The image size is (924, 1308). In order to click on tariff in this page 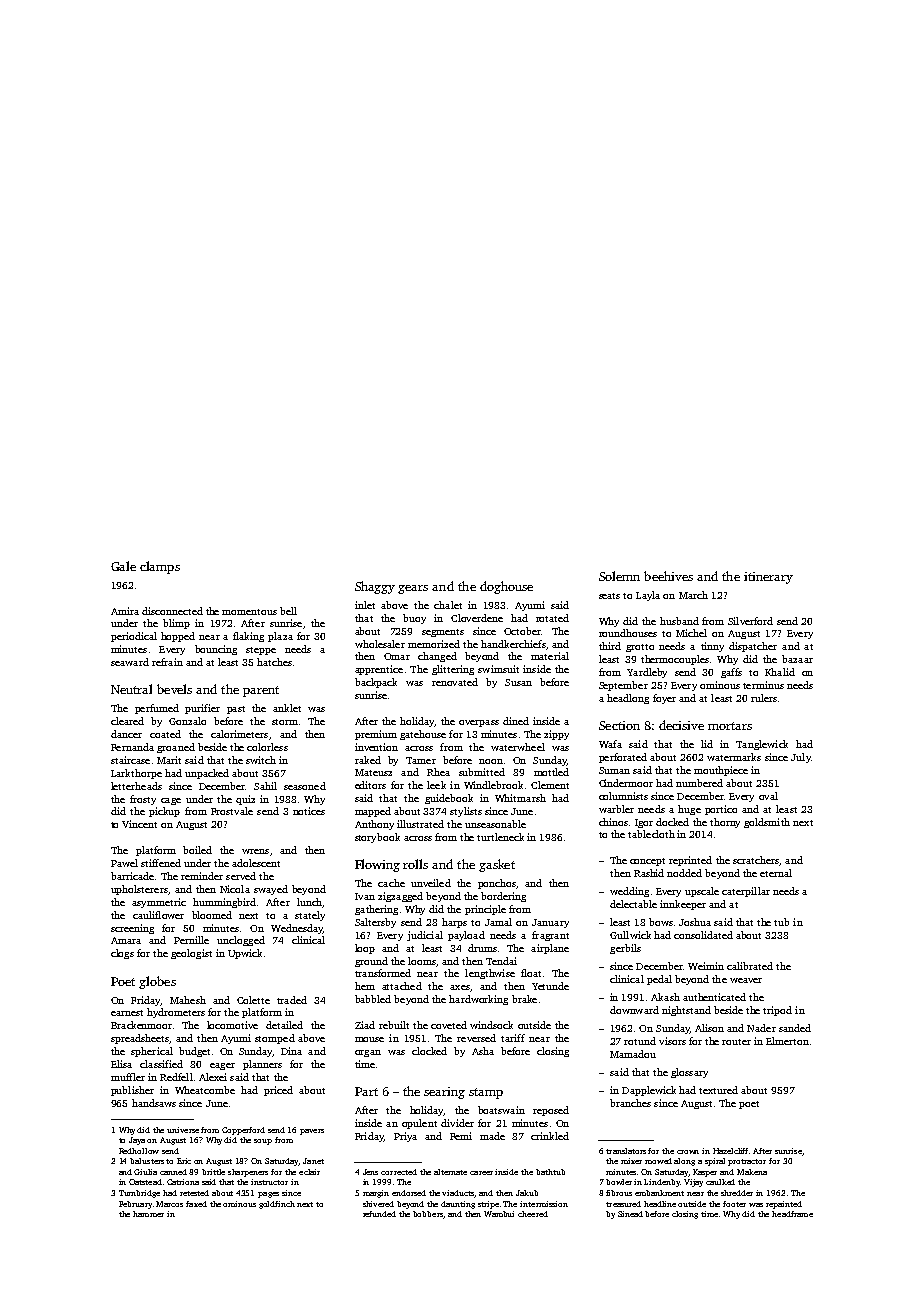, I will do `click(513, 1038)`.
